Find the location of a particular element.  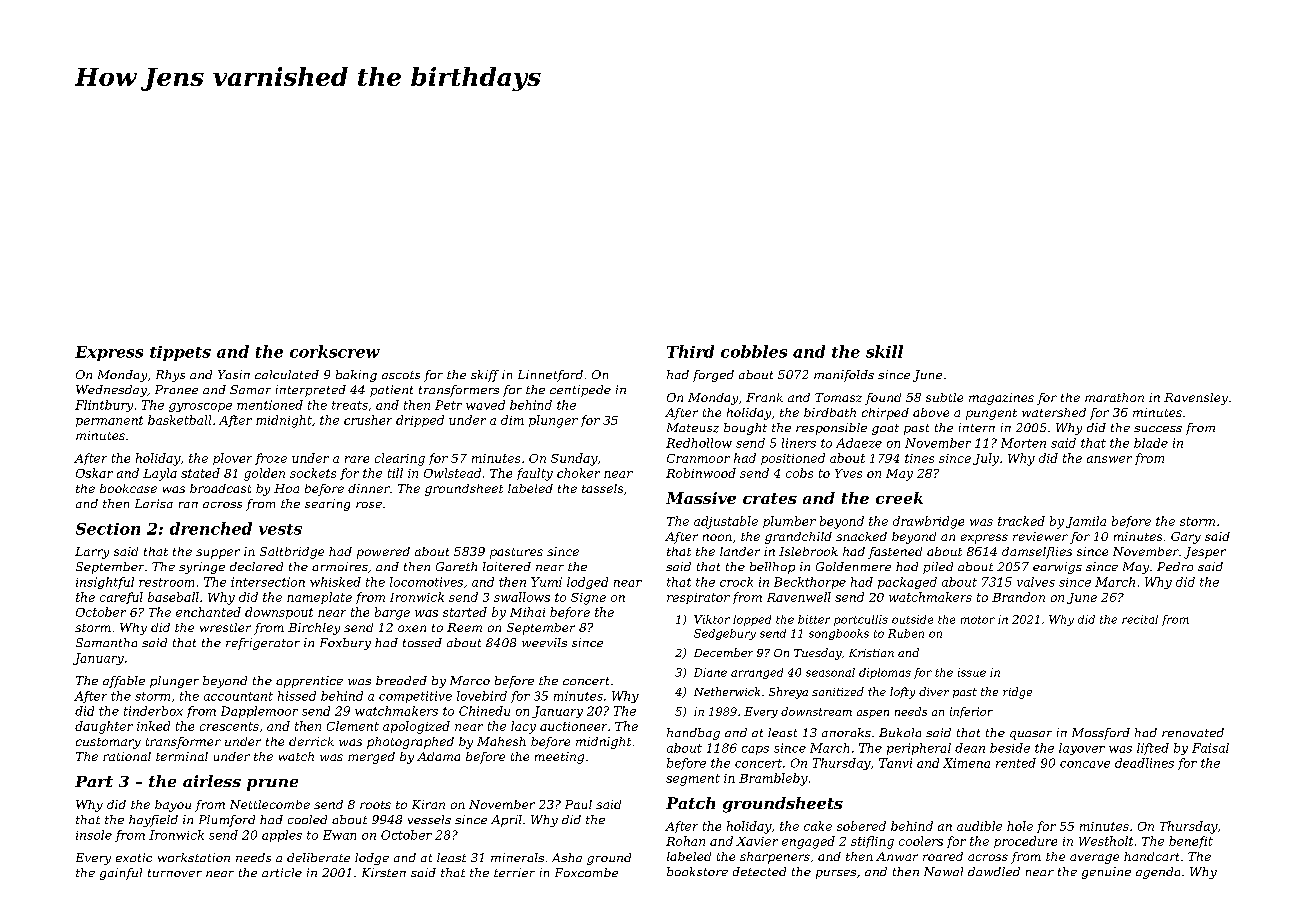

skill is located at coordinates (884, 351).
